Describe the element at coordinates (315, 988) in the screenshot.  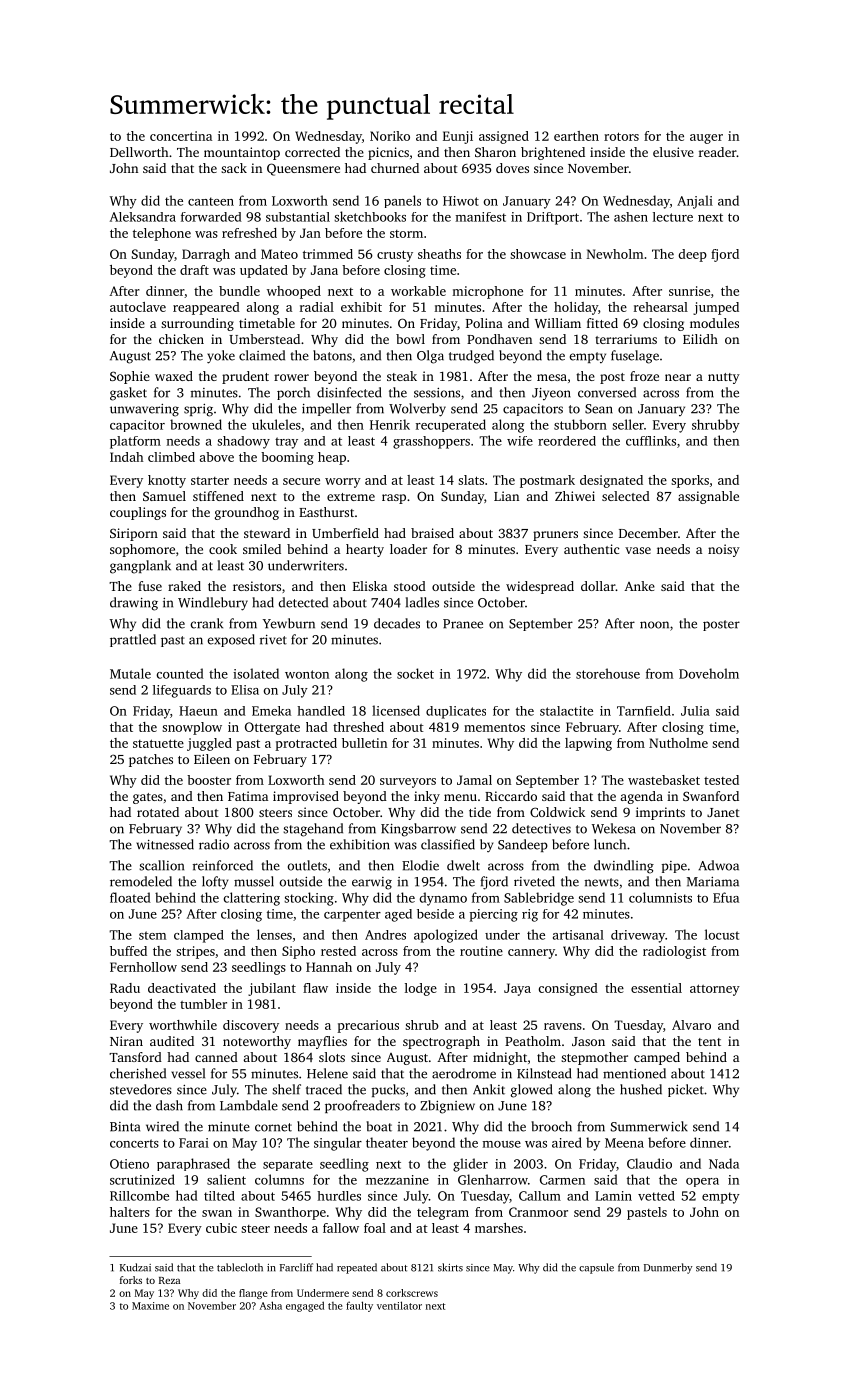
I see `flaw` at that location.
